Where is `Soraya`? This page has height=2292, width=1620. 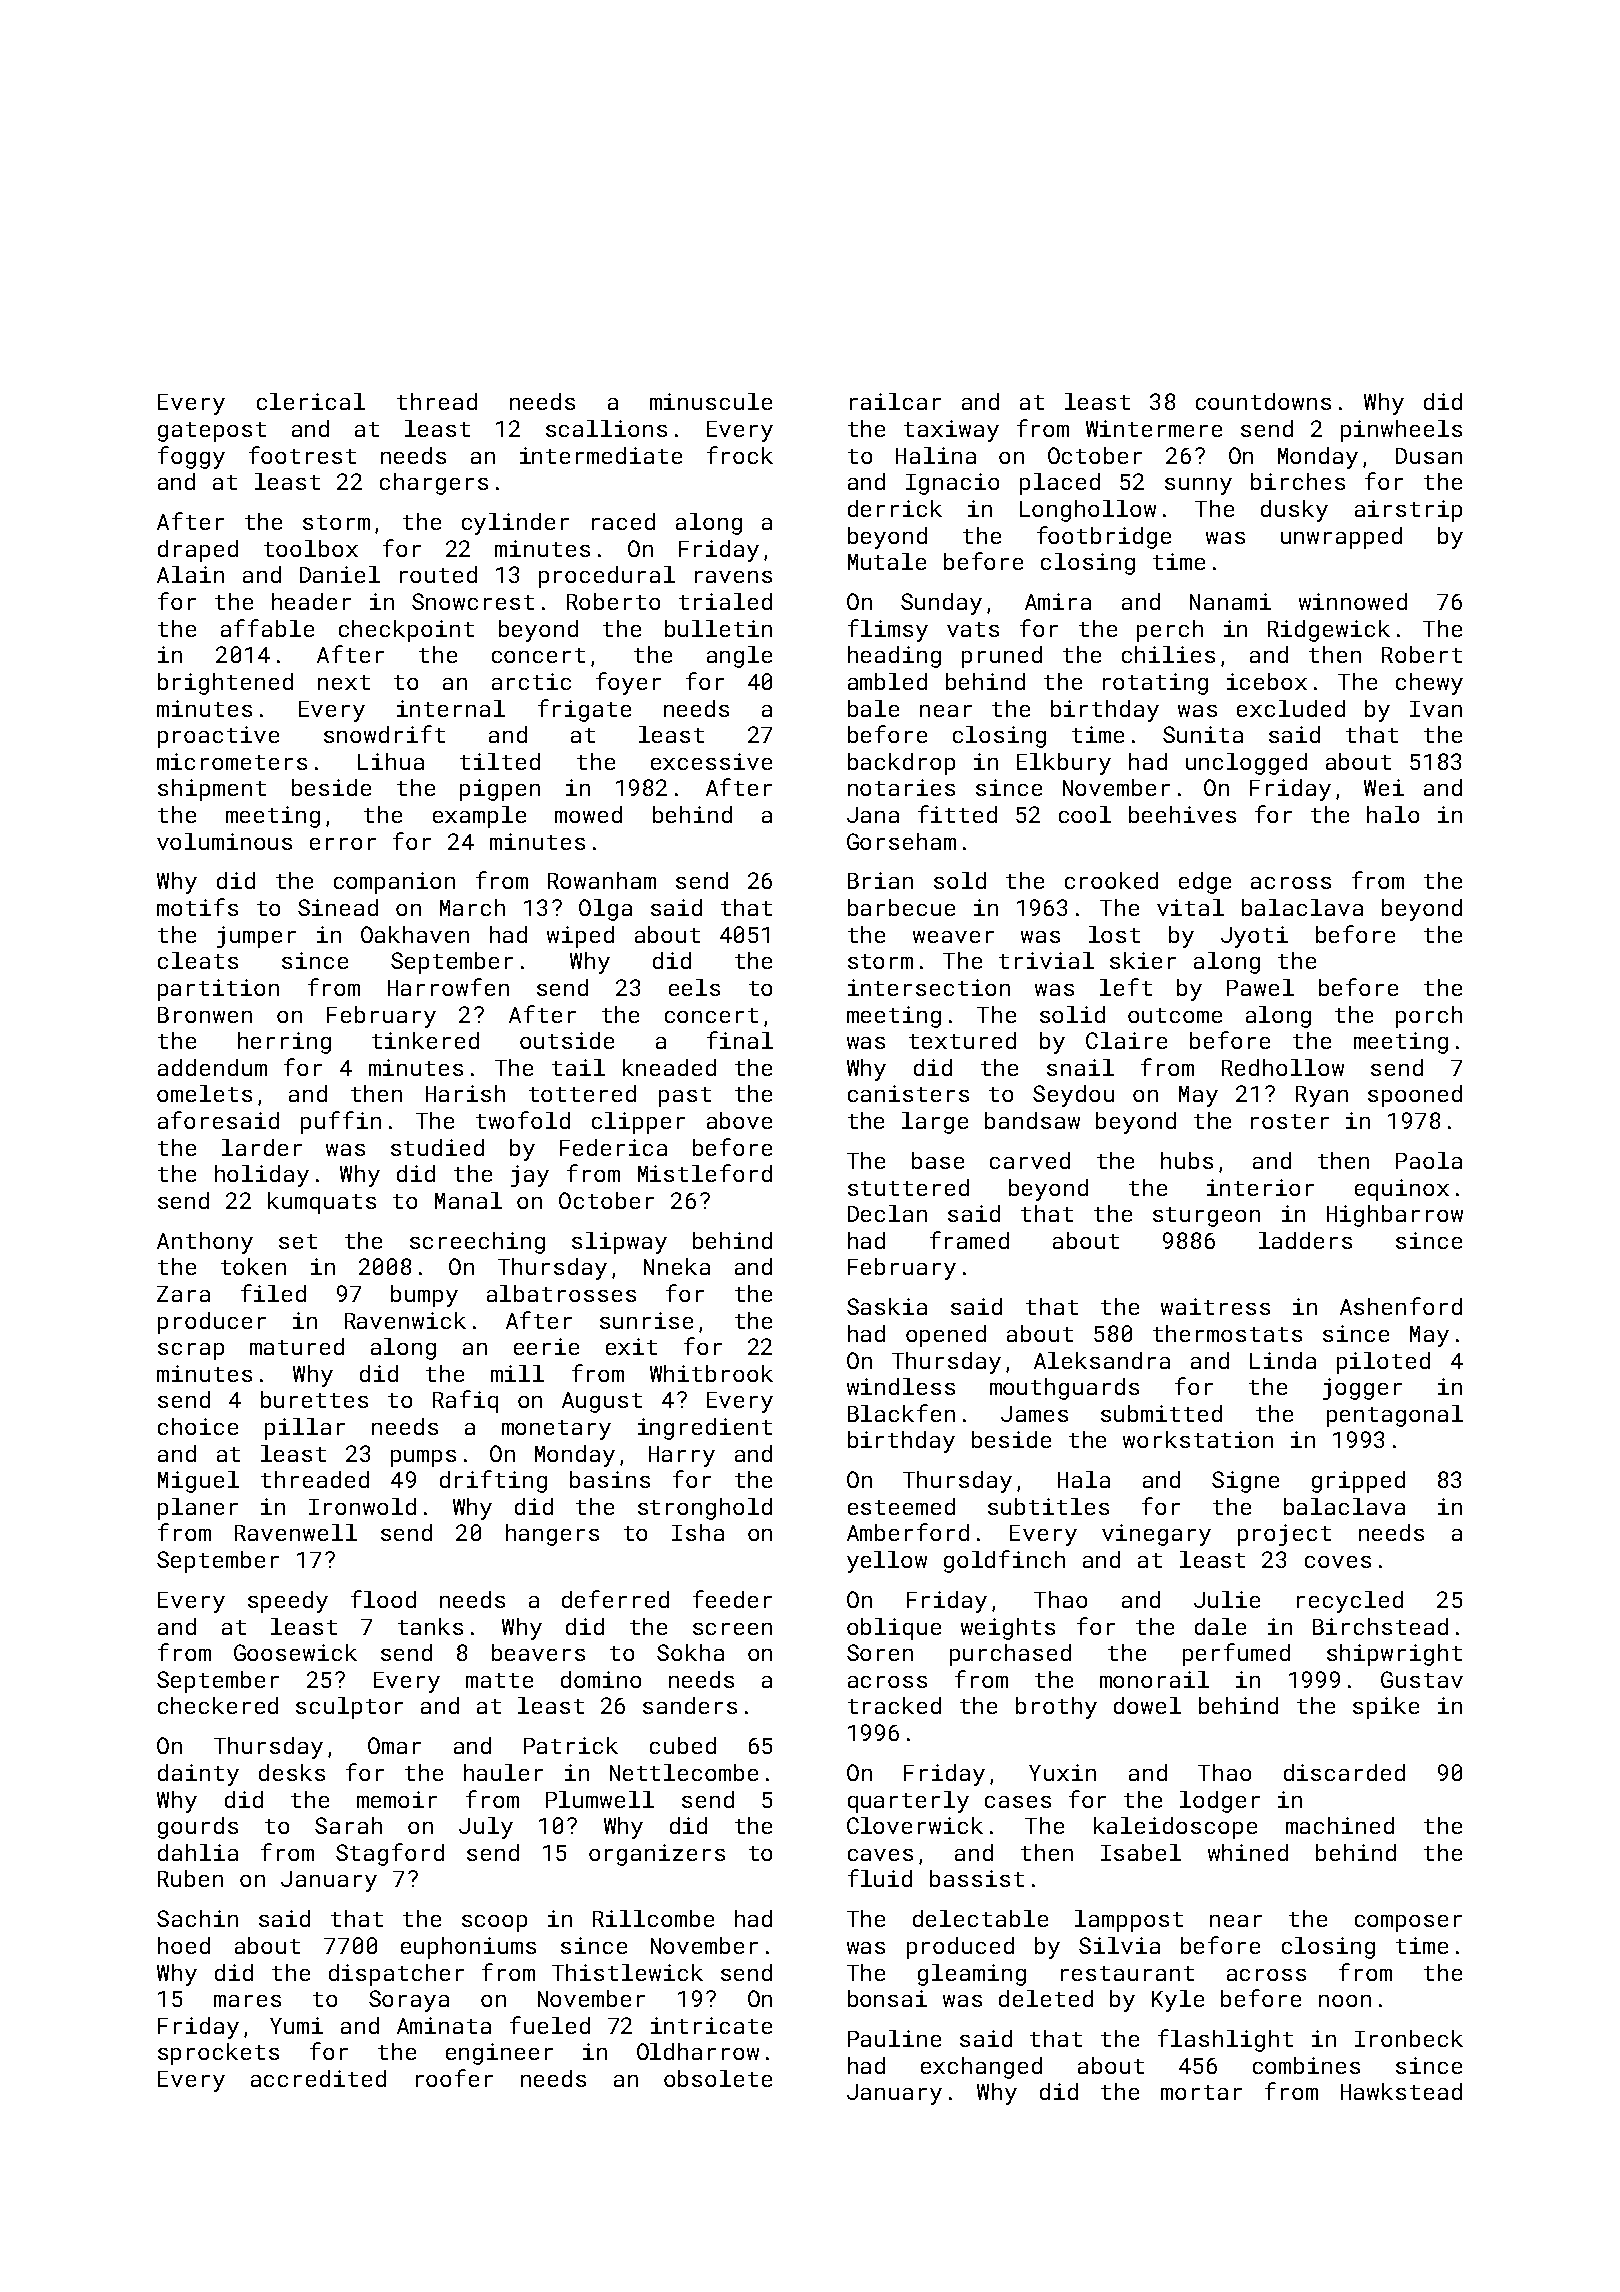 Soraya is located at coordinates (409, 2001).
